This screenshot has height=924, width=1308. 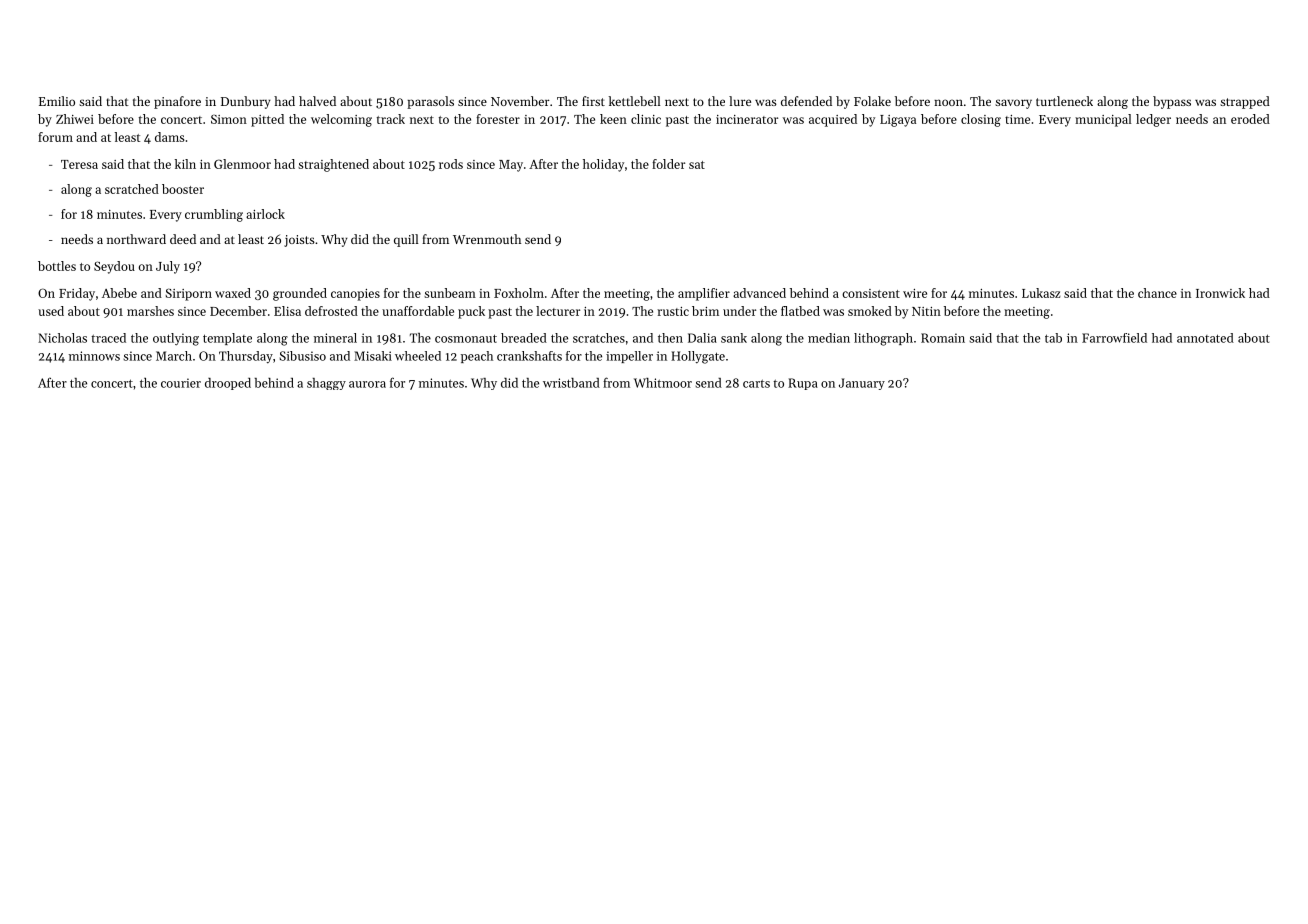 I want to click on defrosted, so click(x=331, y=311).
